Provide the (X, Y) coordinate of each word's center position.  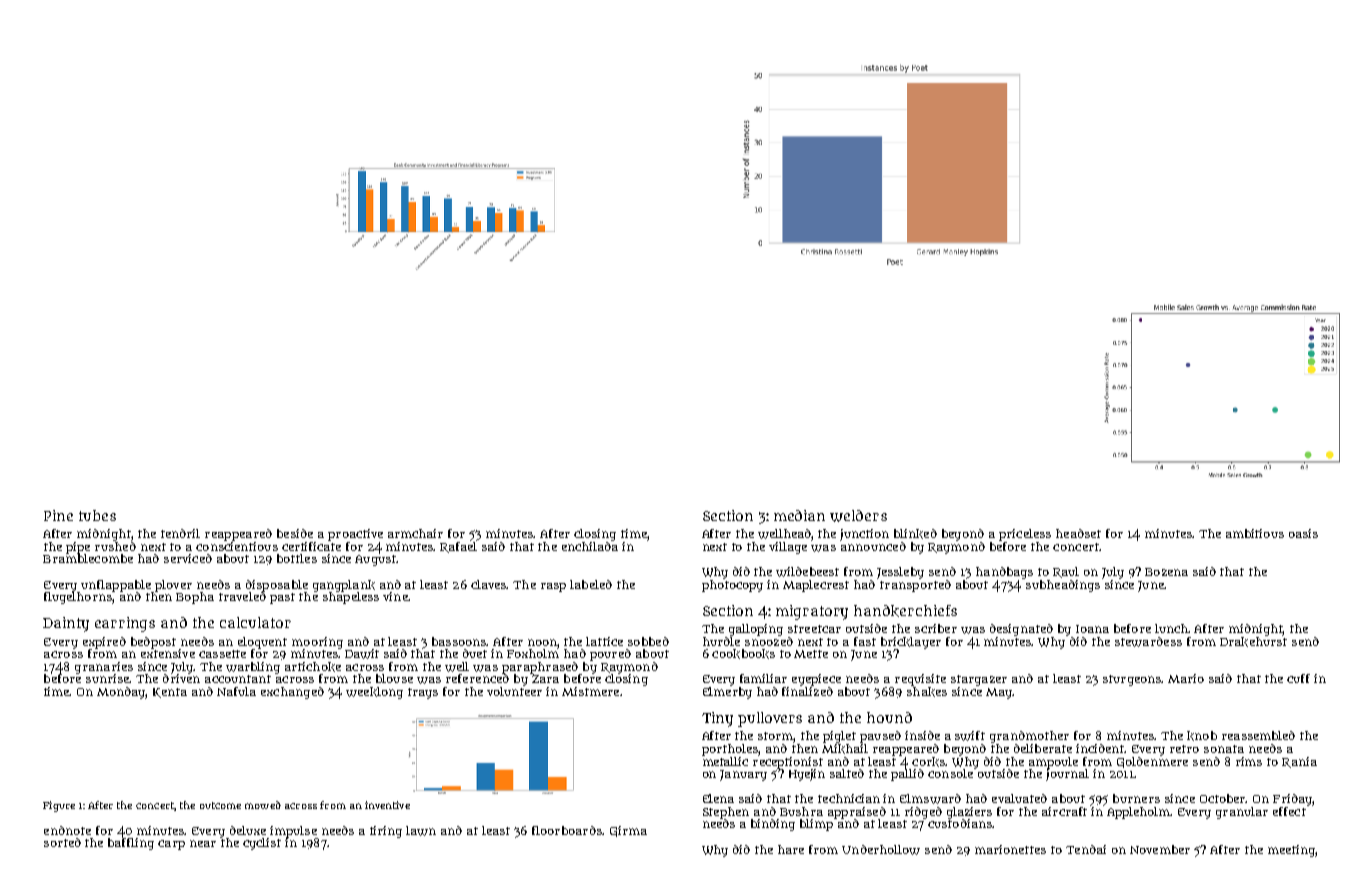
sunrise (108, 678)
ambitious (1255, 533)
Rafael (458, 547)
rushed (115, 546)
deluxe (248, 830)
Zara (545, 678)
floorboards (567, 830)
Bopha (195, 598)
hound (889, 717)
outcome (220, 805)
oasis (1303, 533)
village (788, 548)
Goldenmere (1152, 762)
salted (847, 773)
